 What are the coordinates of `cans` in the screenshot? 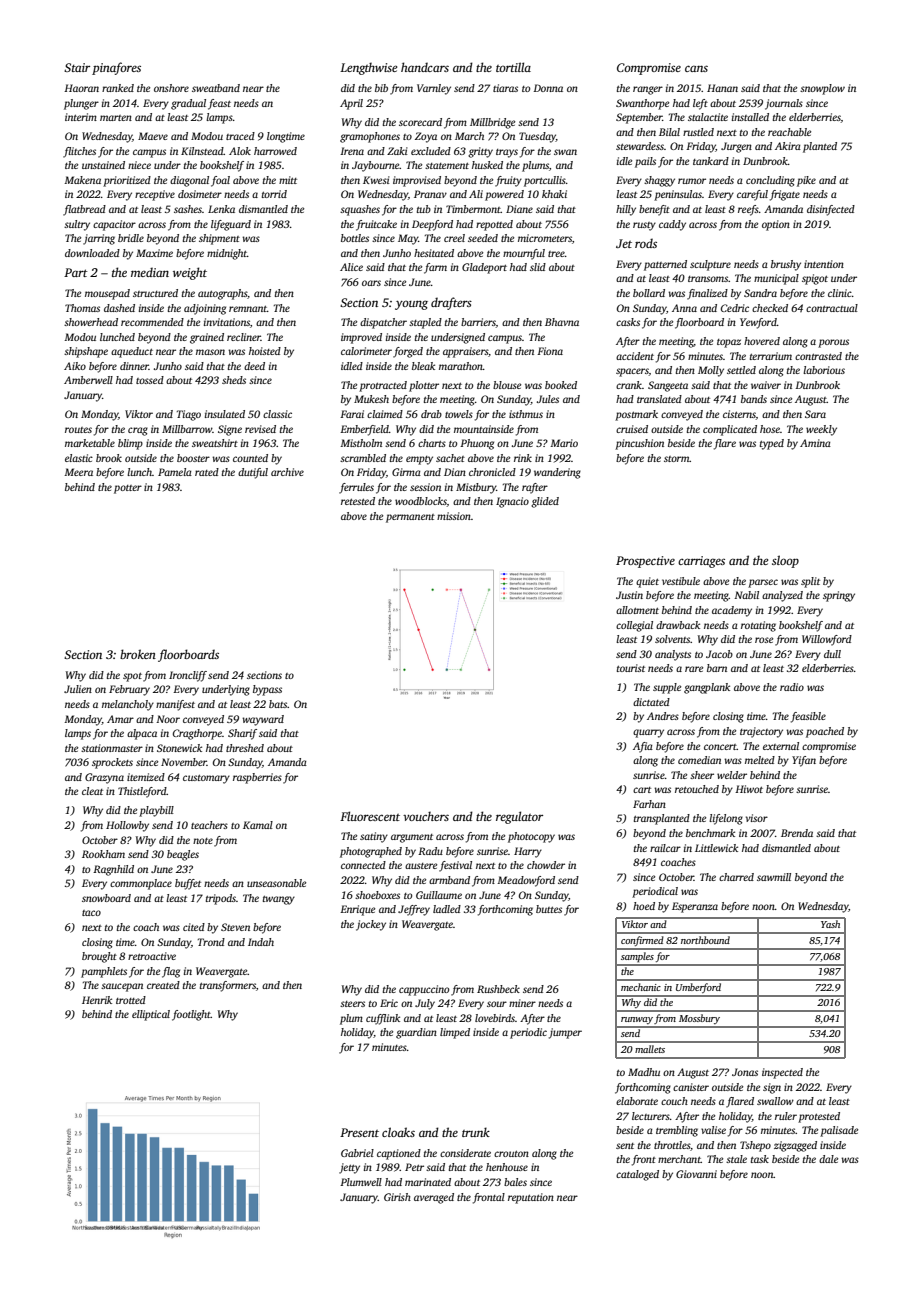 It's located at (696, 68).
